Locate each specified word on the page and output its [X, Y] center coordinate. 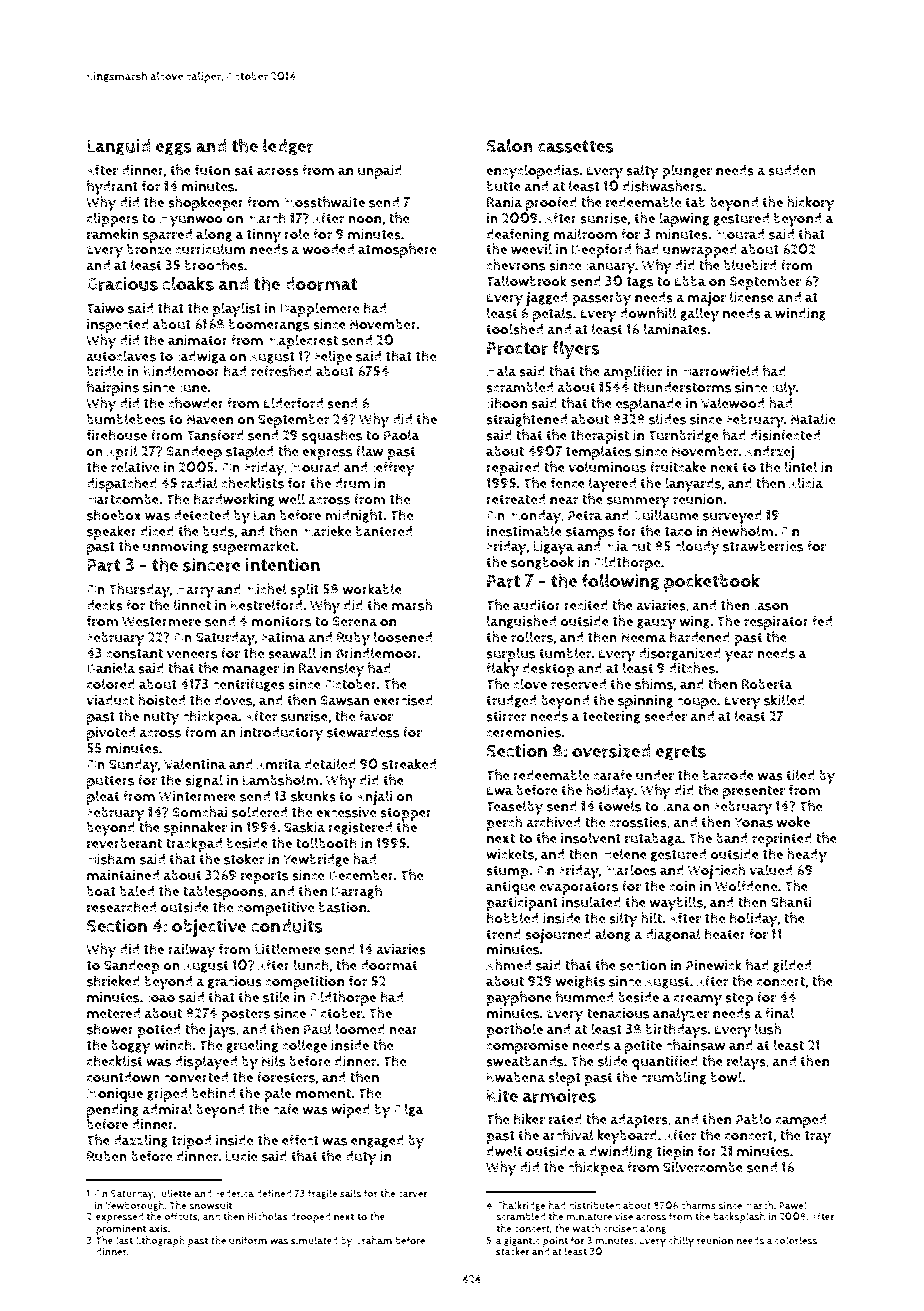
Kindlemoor [181, 371]
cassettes [576, 146]
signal [204, 781]
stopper [406, 814]
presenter [754, 792]
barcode [728, 775]
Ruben [107, 1156]
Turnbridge [683, 436]
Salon [509, 145]
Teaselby [514, 808]
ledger [288, 147]
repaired [513, 468]
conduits [287, 926]
